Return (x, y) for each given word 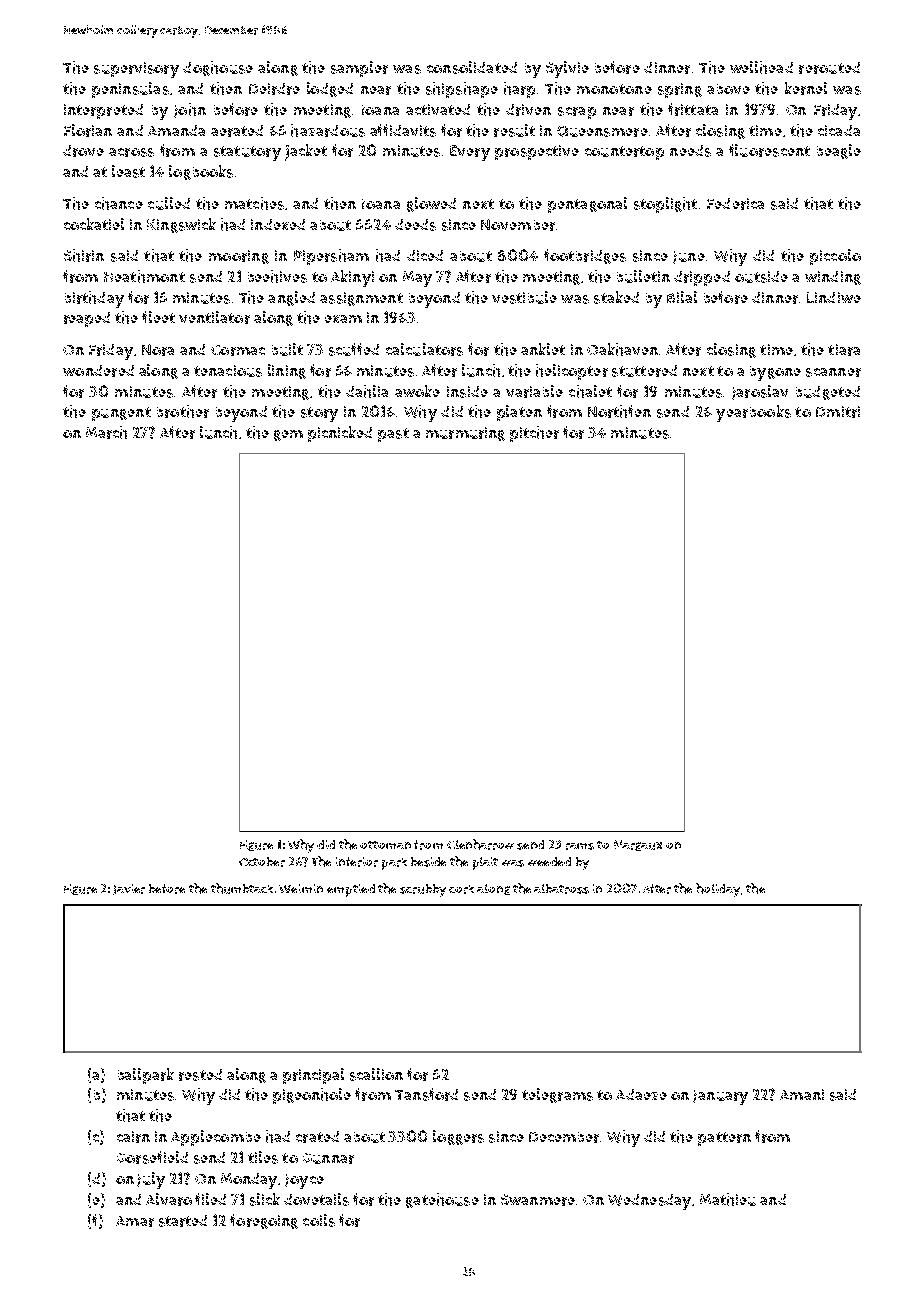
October (262, 862)
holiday (718, 890)
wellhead (761, 67)
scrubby (423, 890)
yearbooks (753, 413)
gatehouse (442, 1200)
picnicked (340, 434)
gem (288, 435)
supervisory (136, 70)
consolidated (472, 67)
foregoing (264, 1221)
